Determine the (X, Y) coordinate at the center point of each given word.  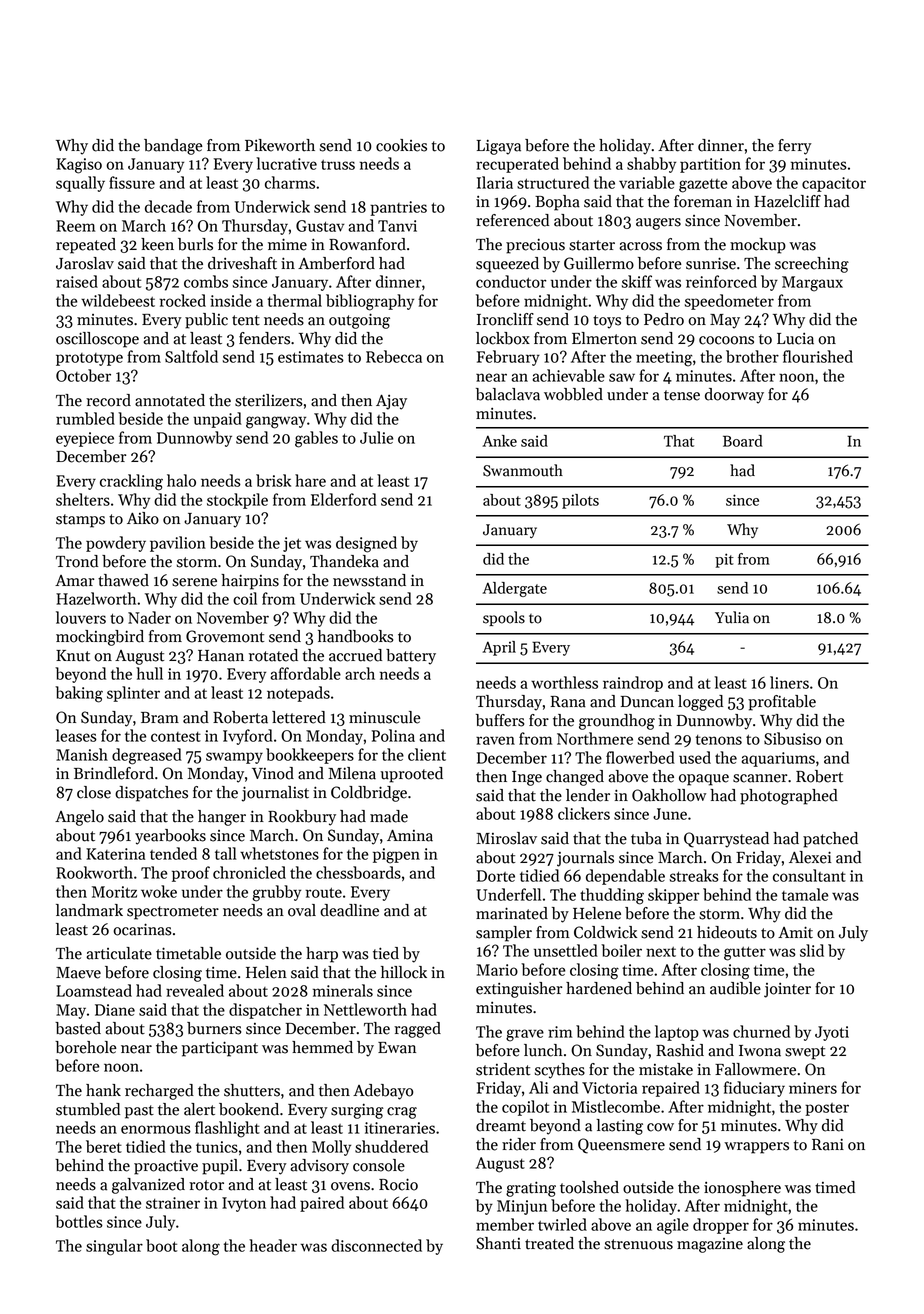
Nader (149, 617)
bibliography (370, 302)
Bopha (557, 203)
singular (114, 1247)
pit (724, 560)
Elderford (344, 499)
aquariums (778, 759)
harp (322, 955)
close (94, 792)
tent (246, 320)
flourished (818, 356)
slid (812, 950)
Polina (393, 735)
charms (290, 182)
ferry (795, 147)
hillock (404, 972)
